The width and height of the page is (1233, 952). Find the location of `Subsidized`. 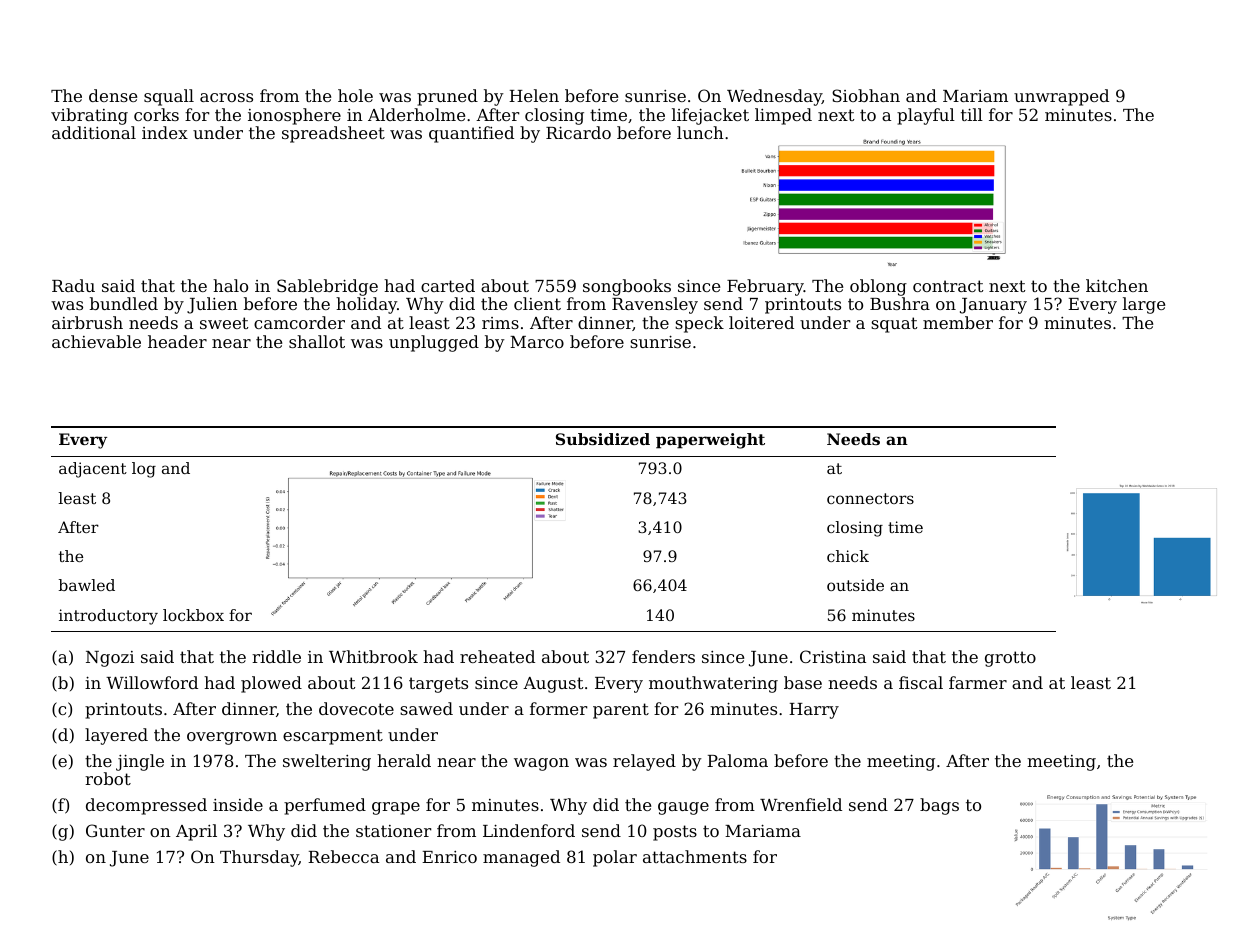

Subsidized is located at coordinates (603, 439).
